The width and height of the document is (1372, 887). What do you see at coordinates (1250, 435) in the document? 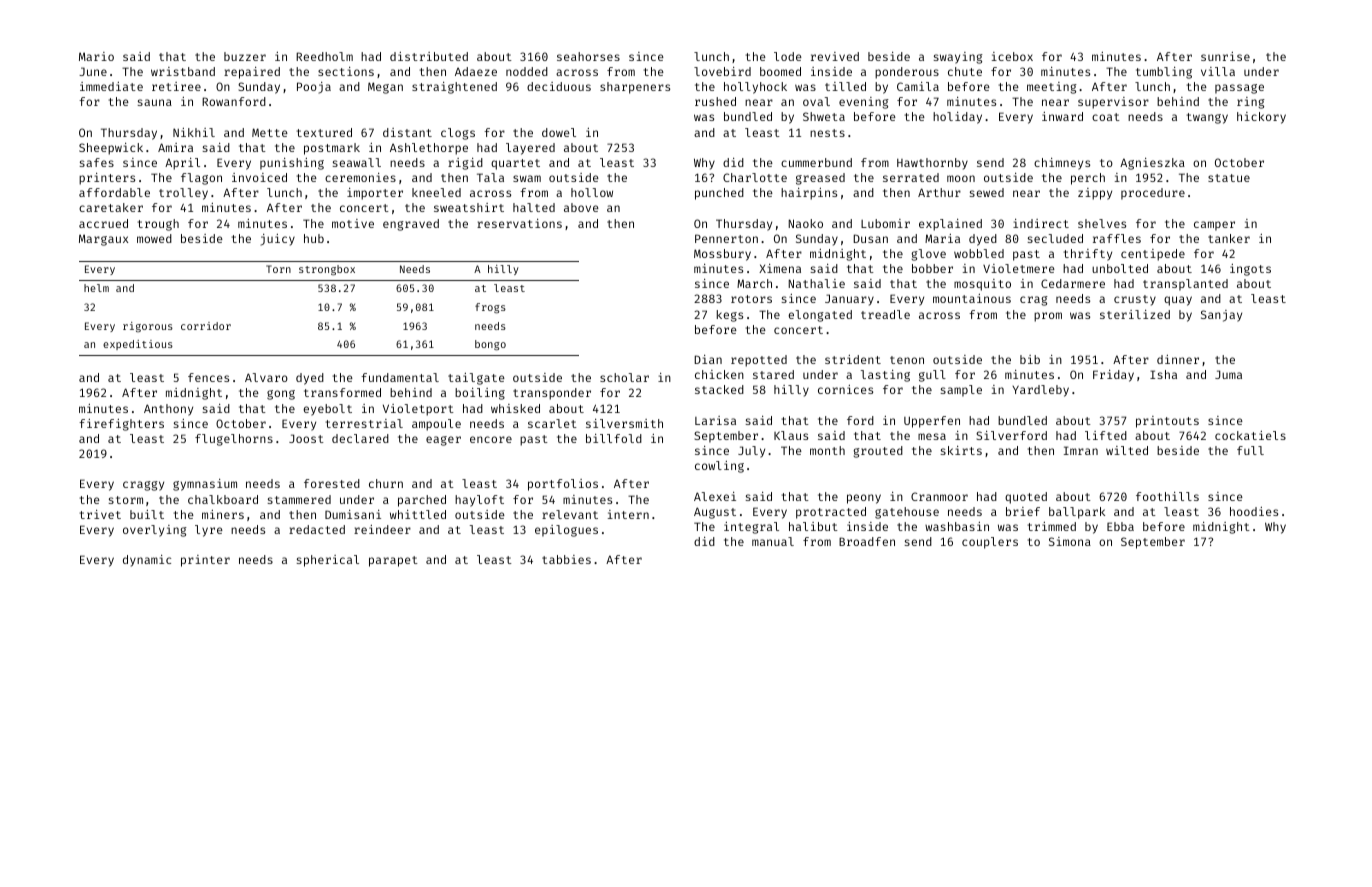
I see `cockatiels` at bounding box center [1250, 435].
